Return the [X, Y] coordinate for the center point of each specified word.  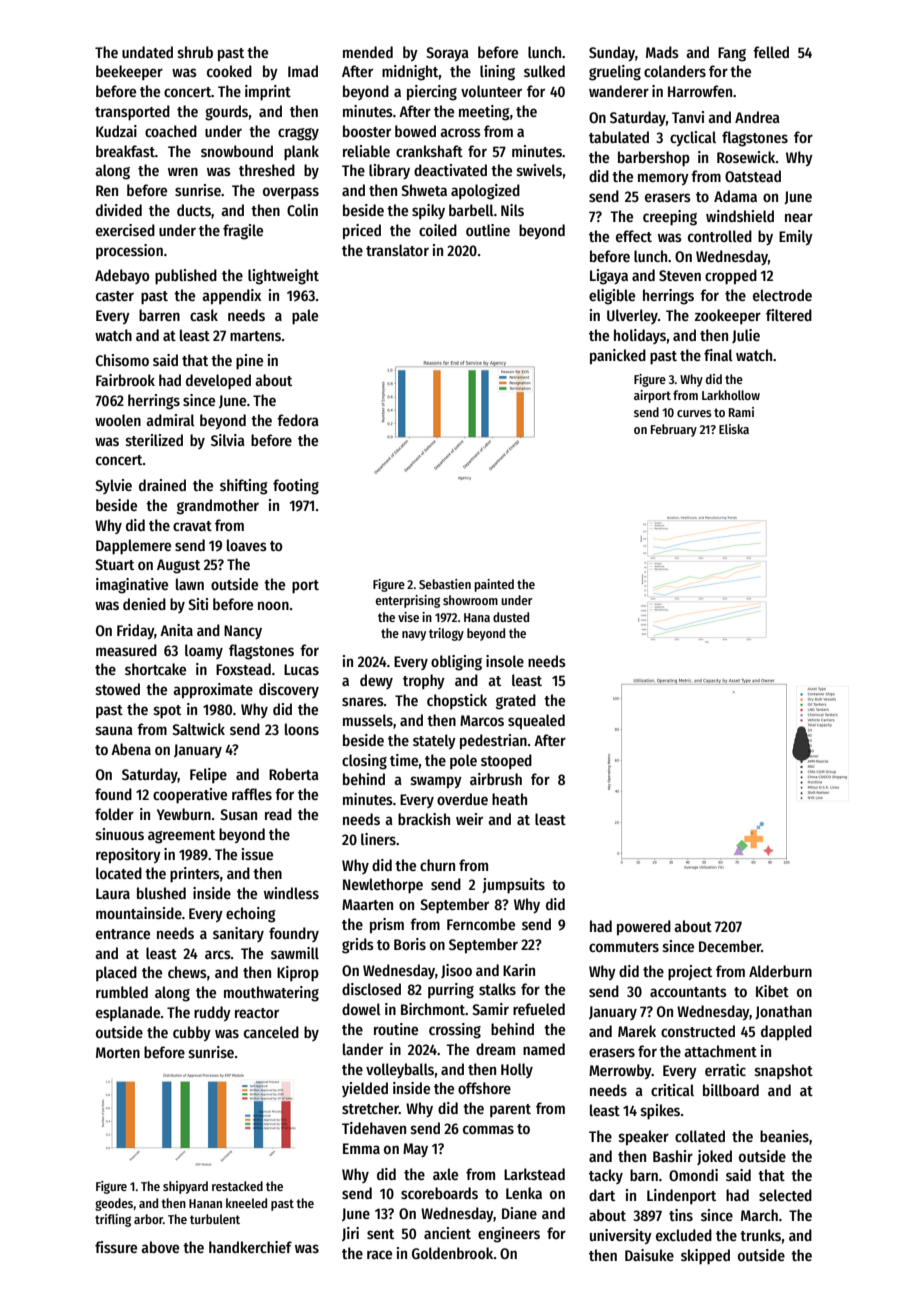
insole [505, 661]
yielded [365, 1089]
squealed [536, 722]
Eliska [734, 429]
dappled [786, 1033]
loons [302, 729]
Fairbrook [125, 380]
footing [296, 487]
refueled [539, 1009]
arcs [218, 954]
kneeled [246, 1203]
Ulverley [632, 316]
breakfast [125, 151]
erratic [725, 1070]
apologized [485, 192]
